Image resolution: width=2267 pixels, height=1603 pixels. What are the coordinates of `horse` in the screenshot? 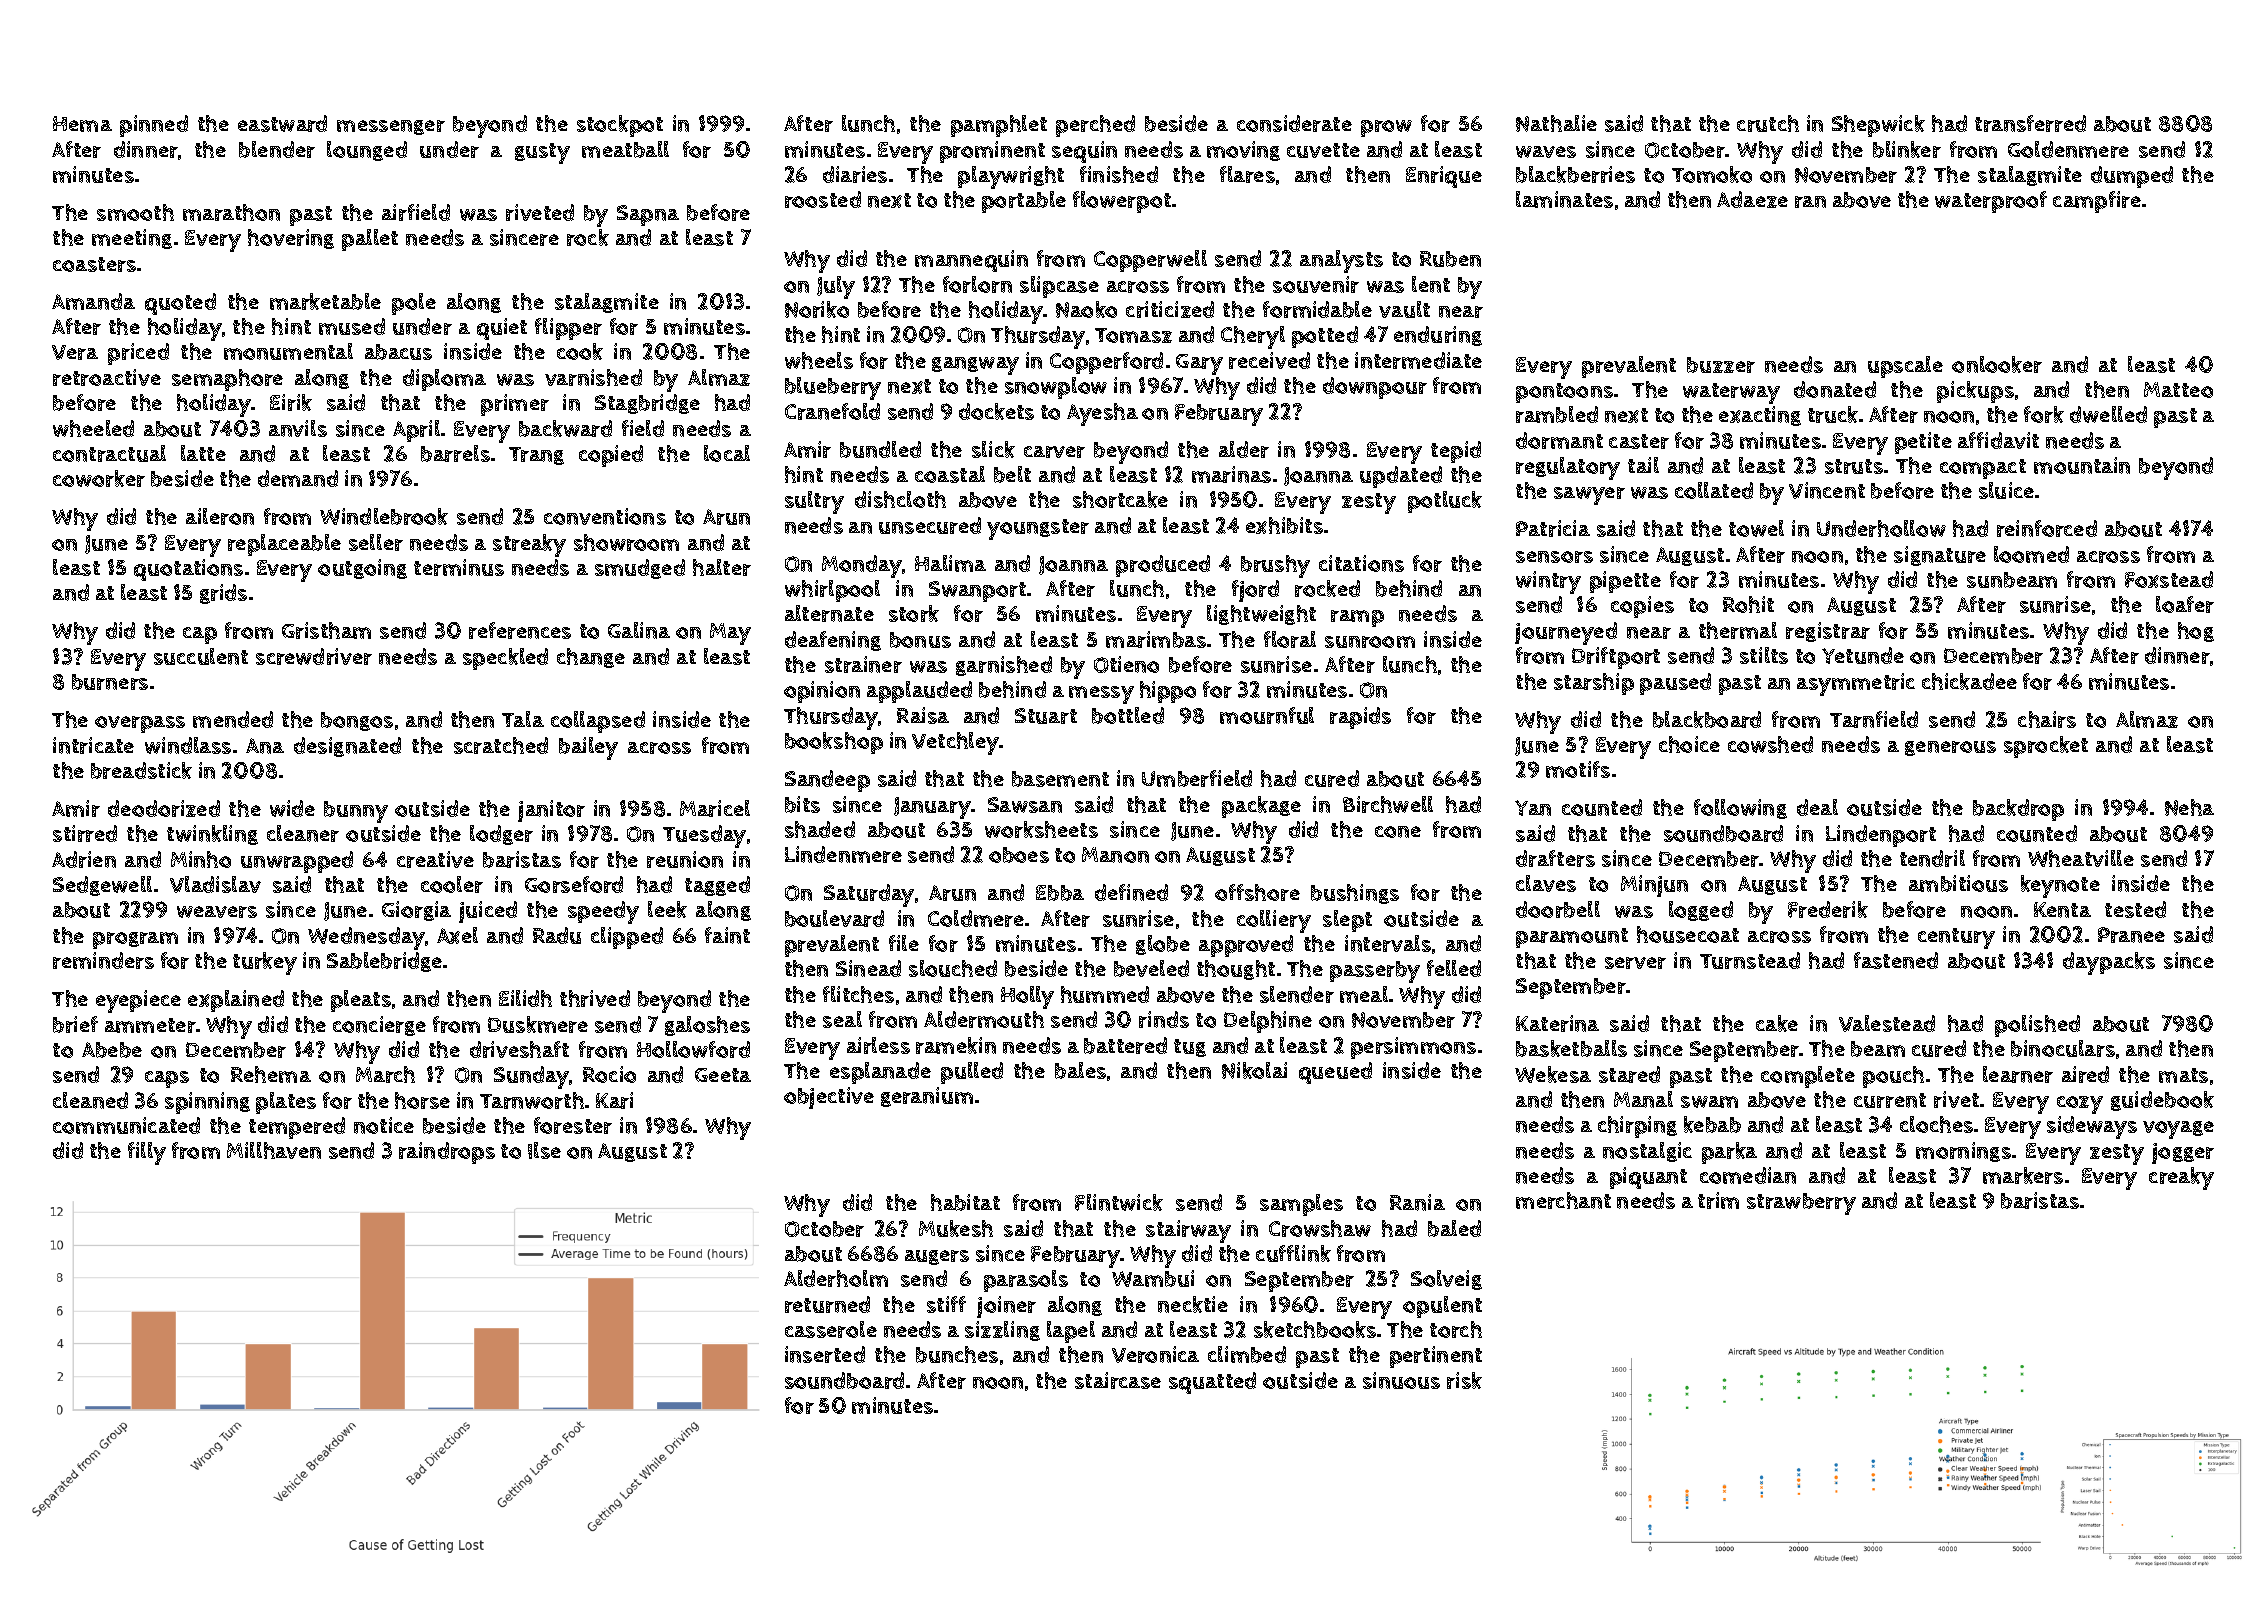 It's located at (422, 1100).
